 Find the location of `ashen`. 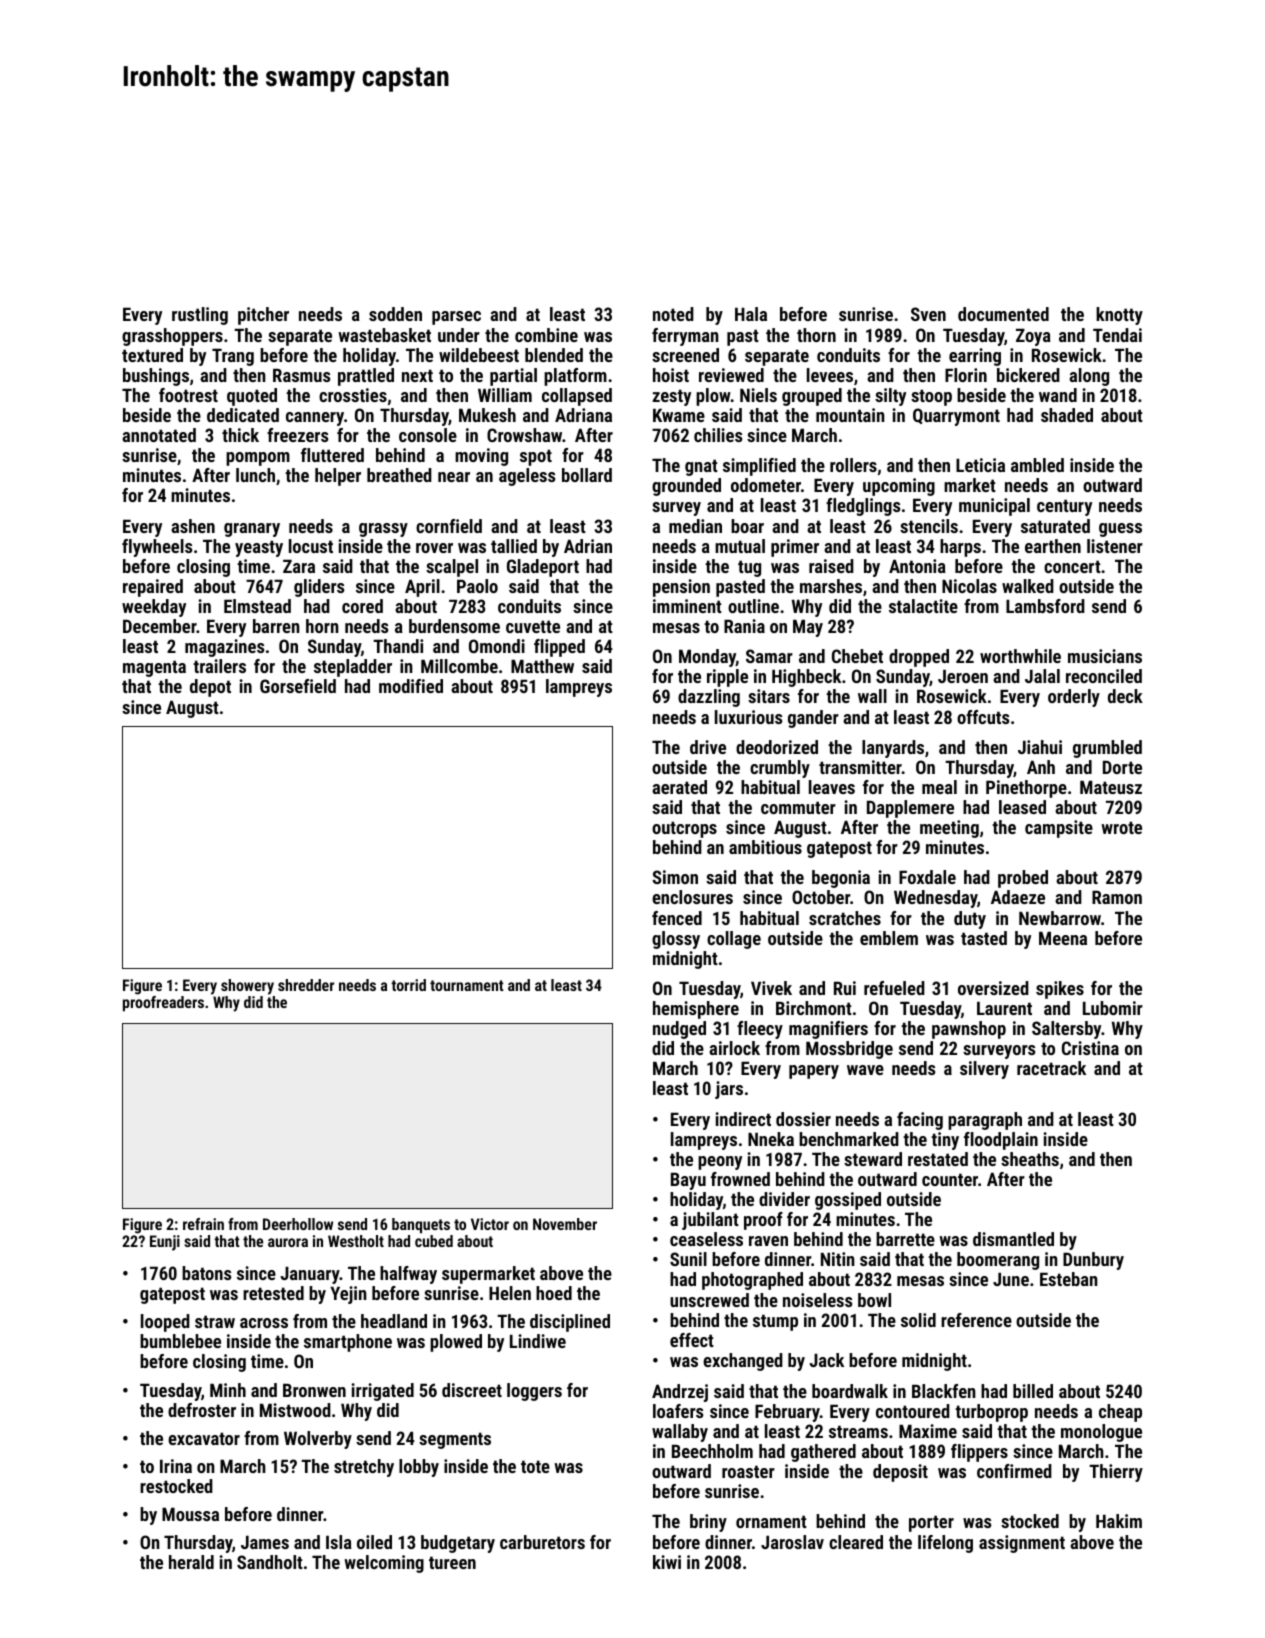

ashen is located at coordinates (193, 526).
